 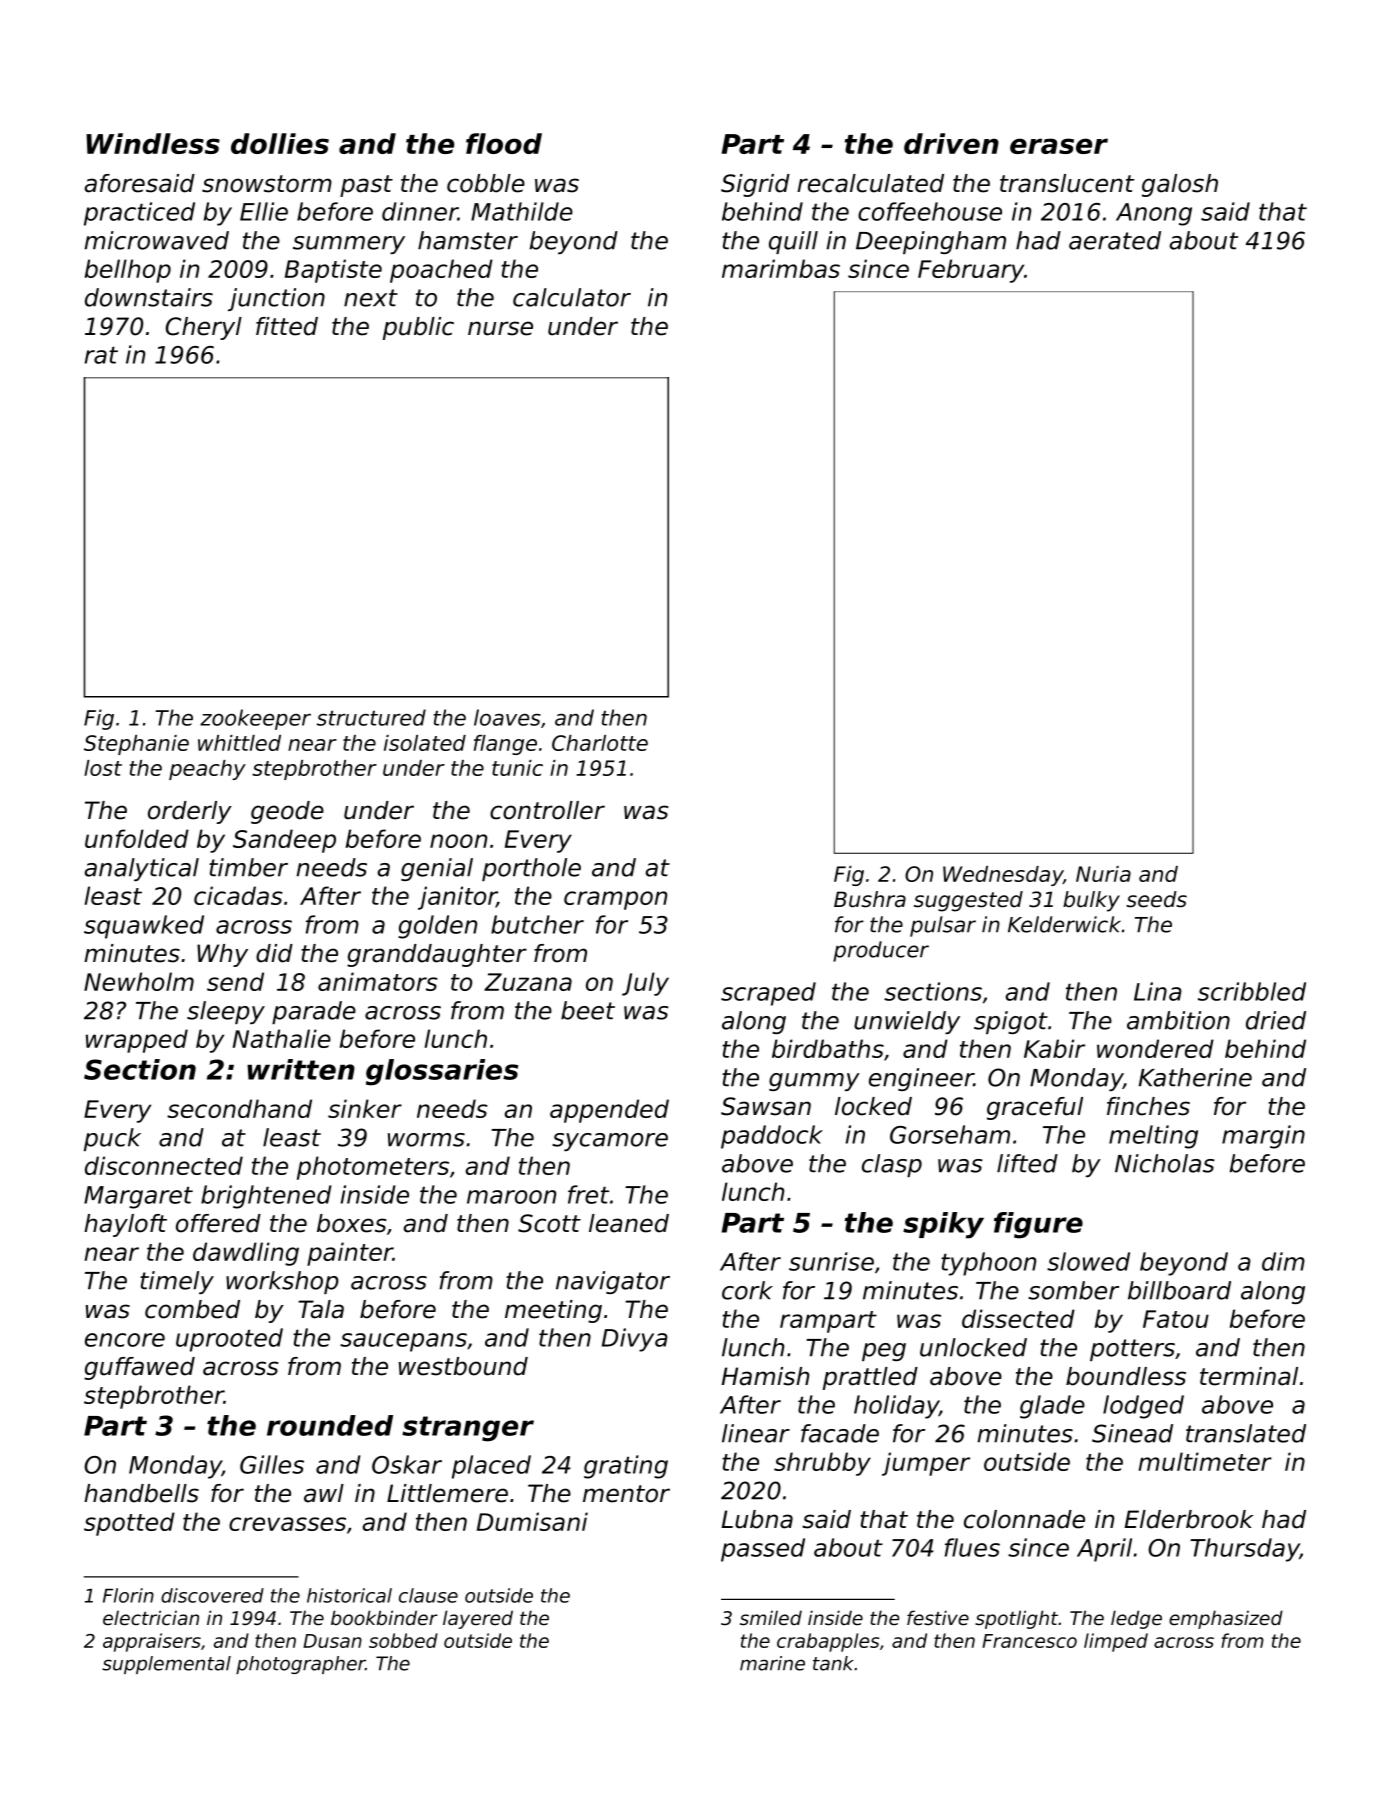 What do you see at coordinates (204, 328) in the screenshot?
I see `Cheryl` at bounding box center [204, 328].
